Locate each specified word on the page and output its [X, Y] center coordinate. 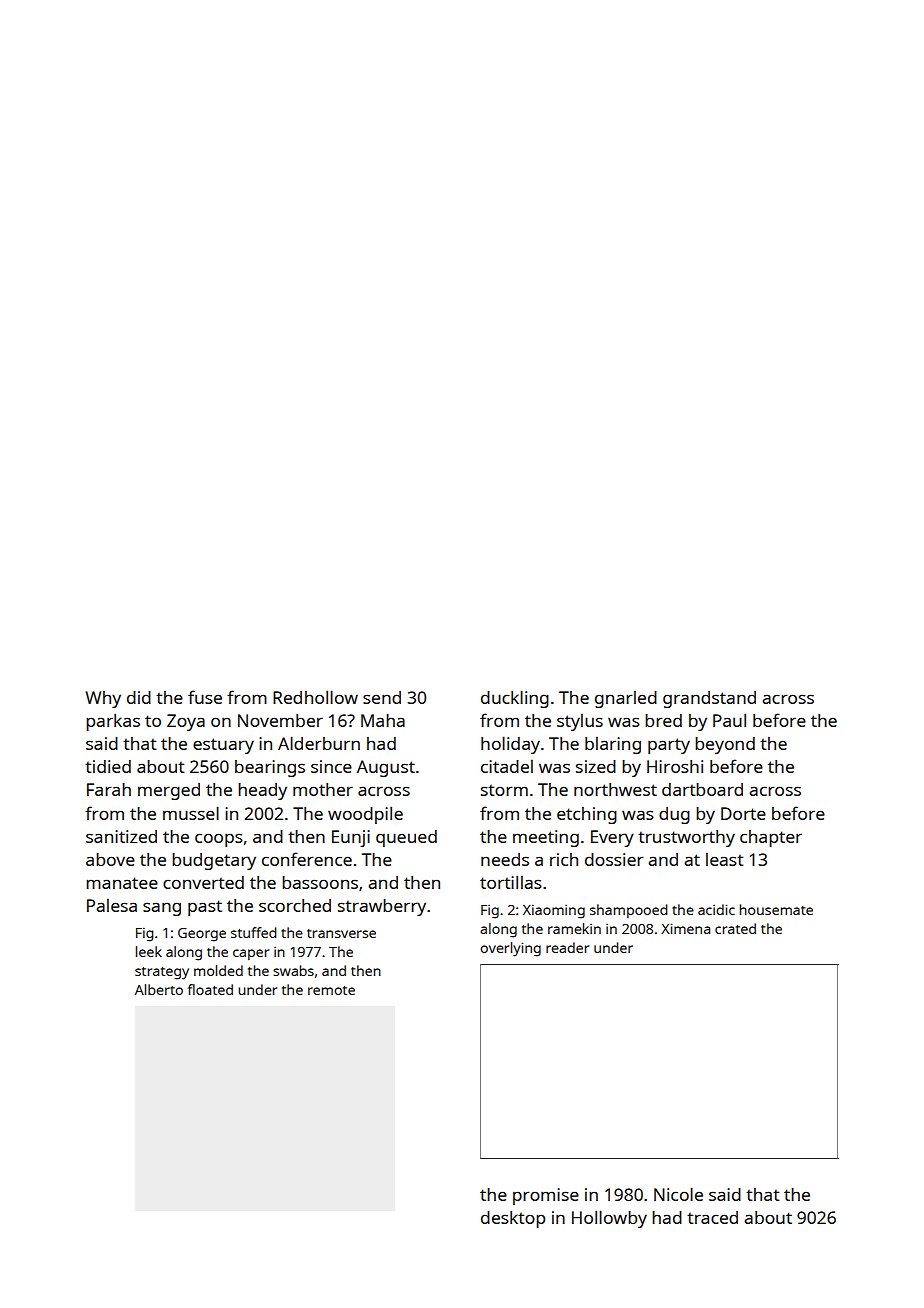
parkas [113, 722]
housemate [776, 909]
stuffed [254, 932]
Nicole [678, 1194]
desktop [513, 1219]
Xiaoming [554, 912]
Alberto [159, 989]
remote [331, 990]
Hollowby [609, 1219]
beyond [725, 745]
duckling [515, 699]
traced [712, 1217]
